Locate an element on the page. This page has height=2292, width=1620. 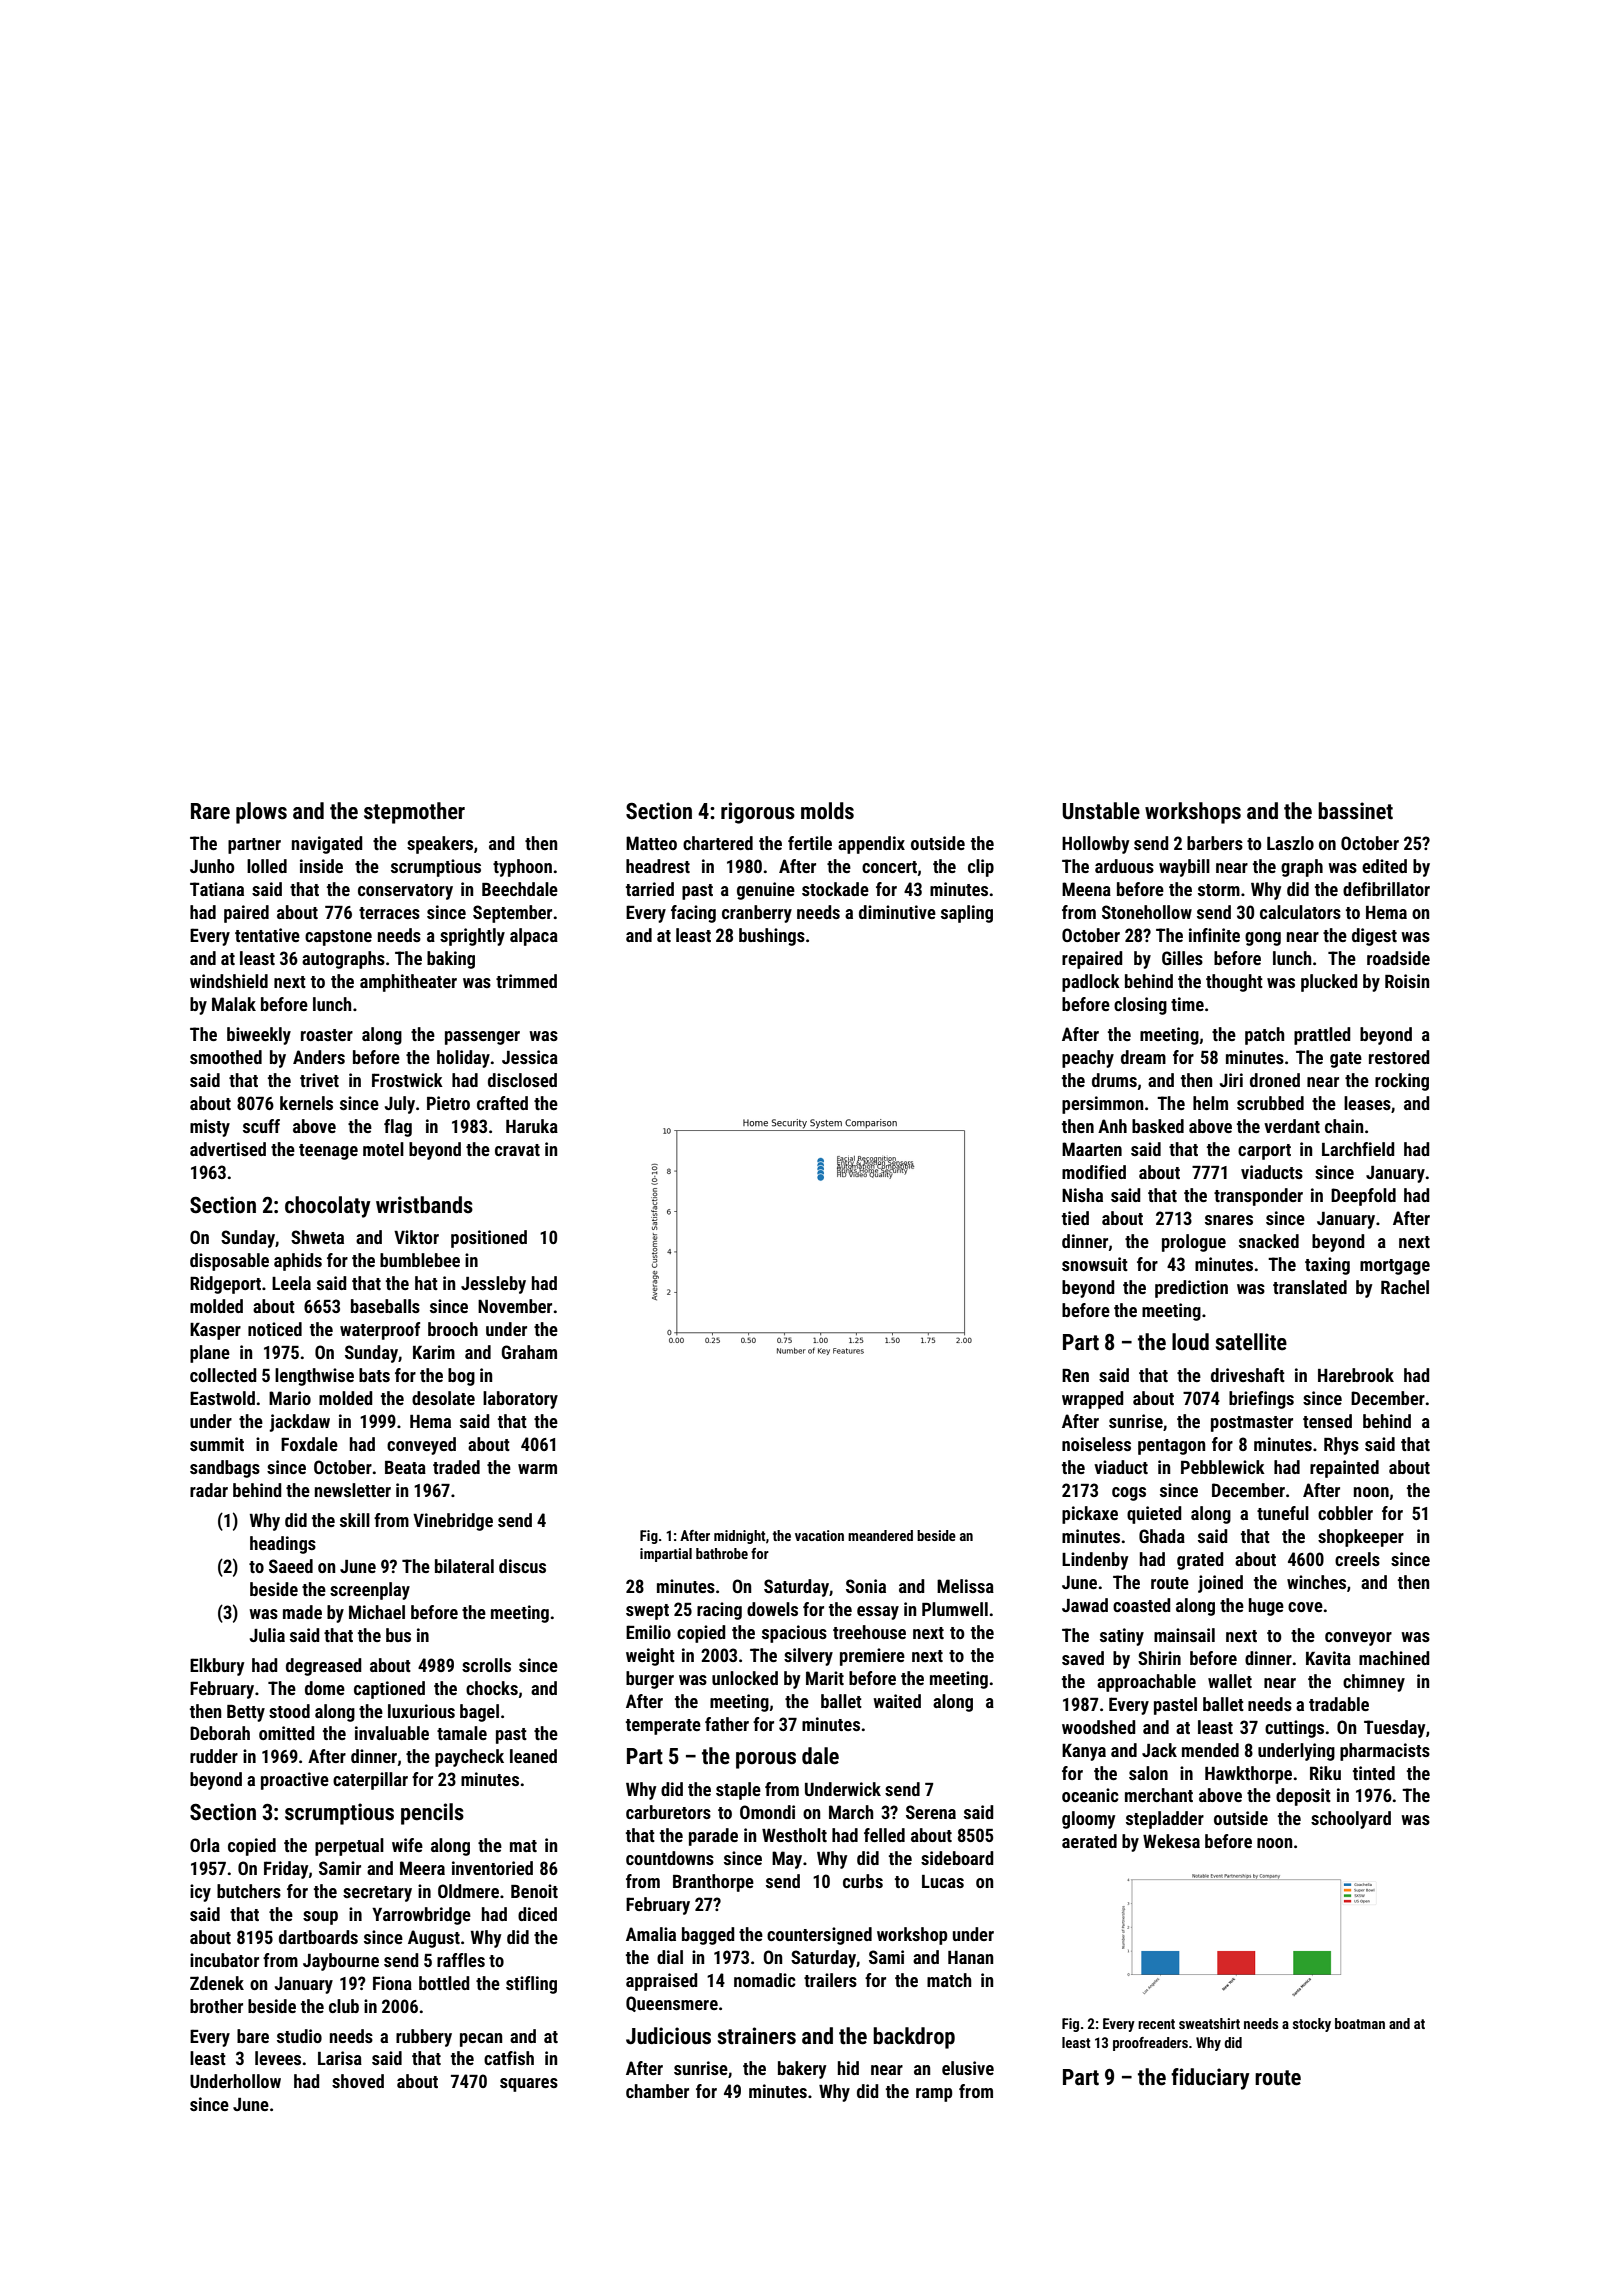
Tatiana is located at coordinates (217, 889).
